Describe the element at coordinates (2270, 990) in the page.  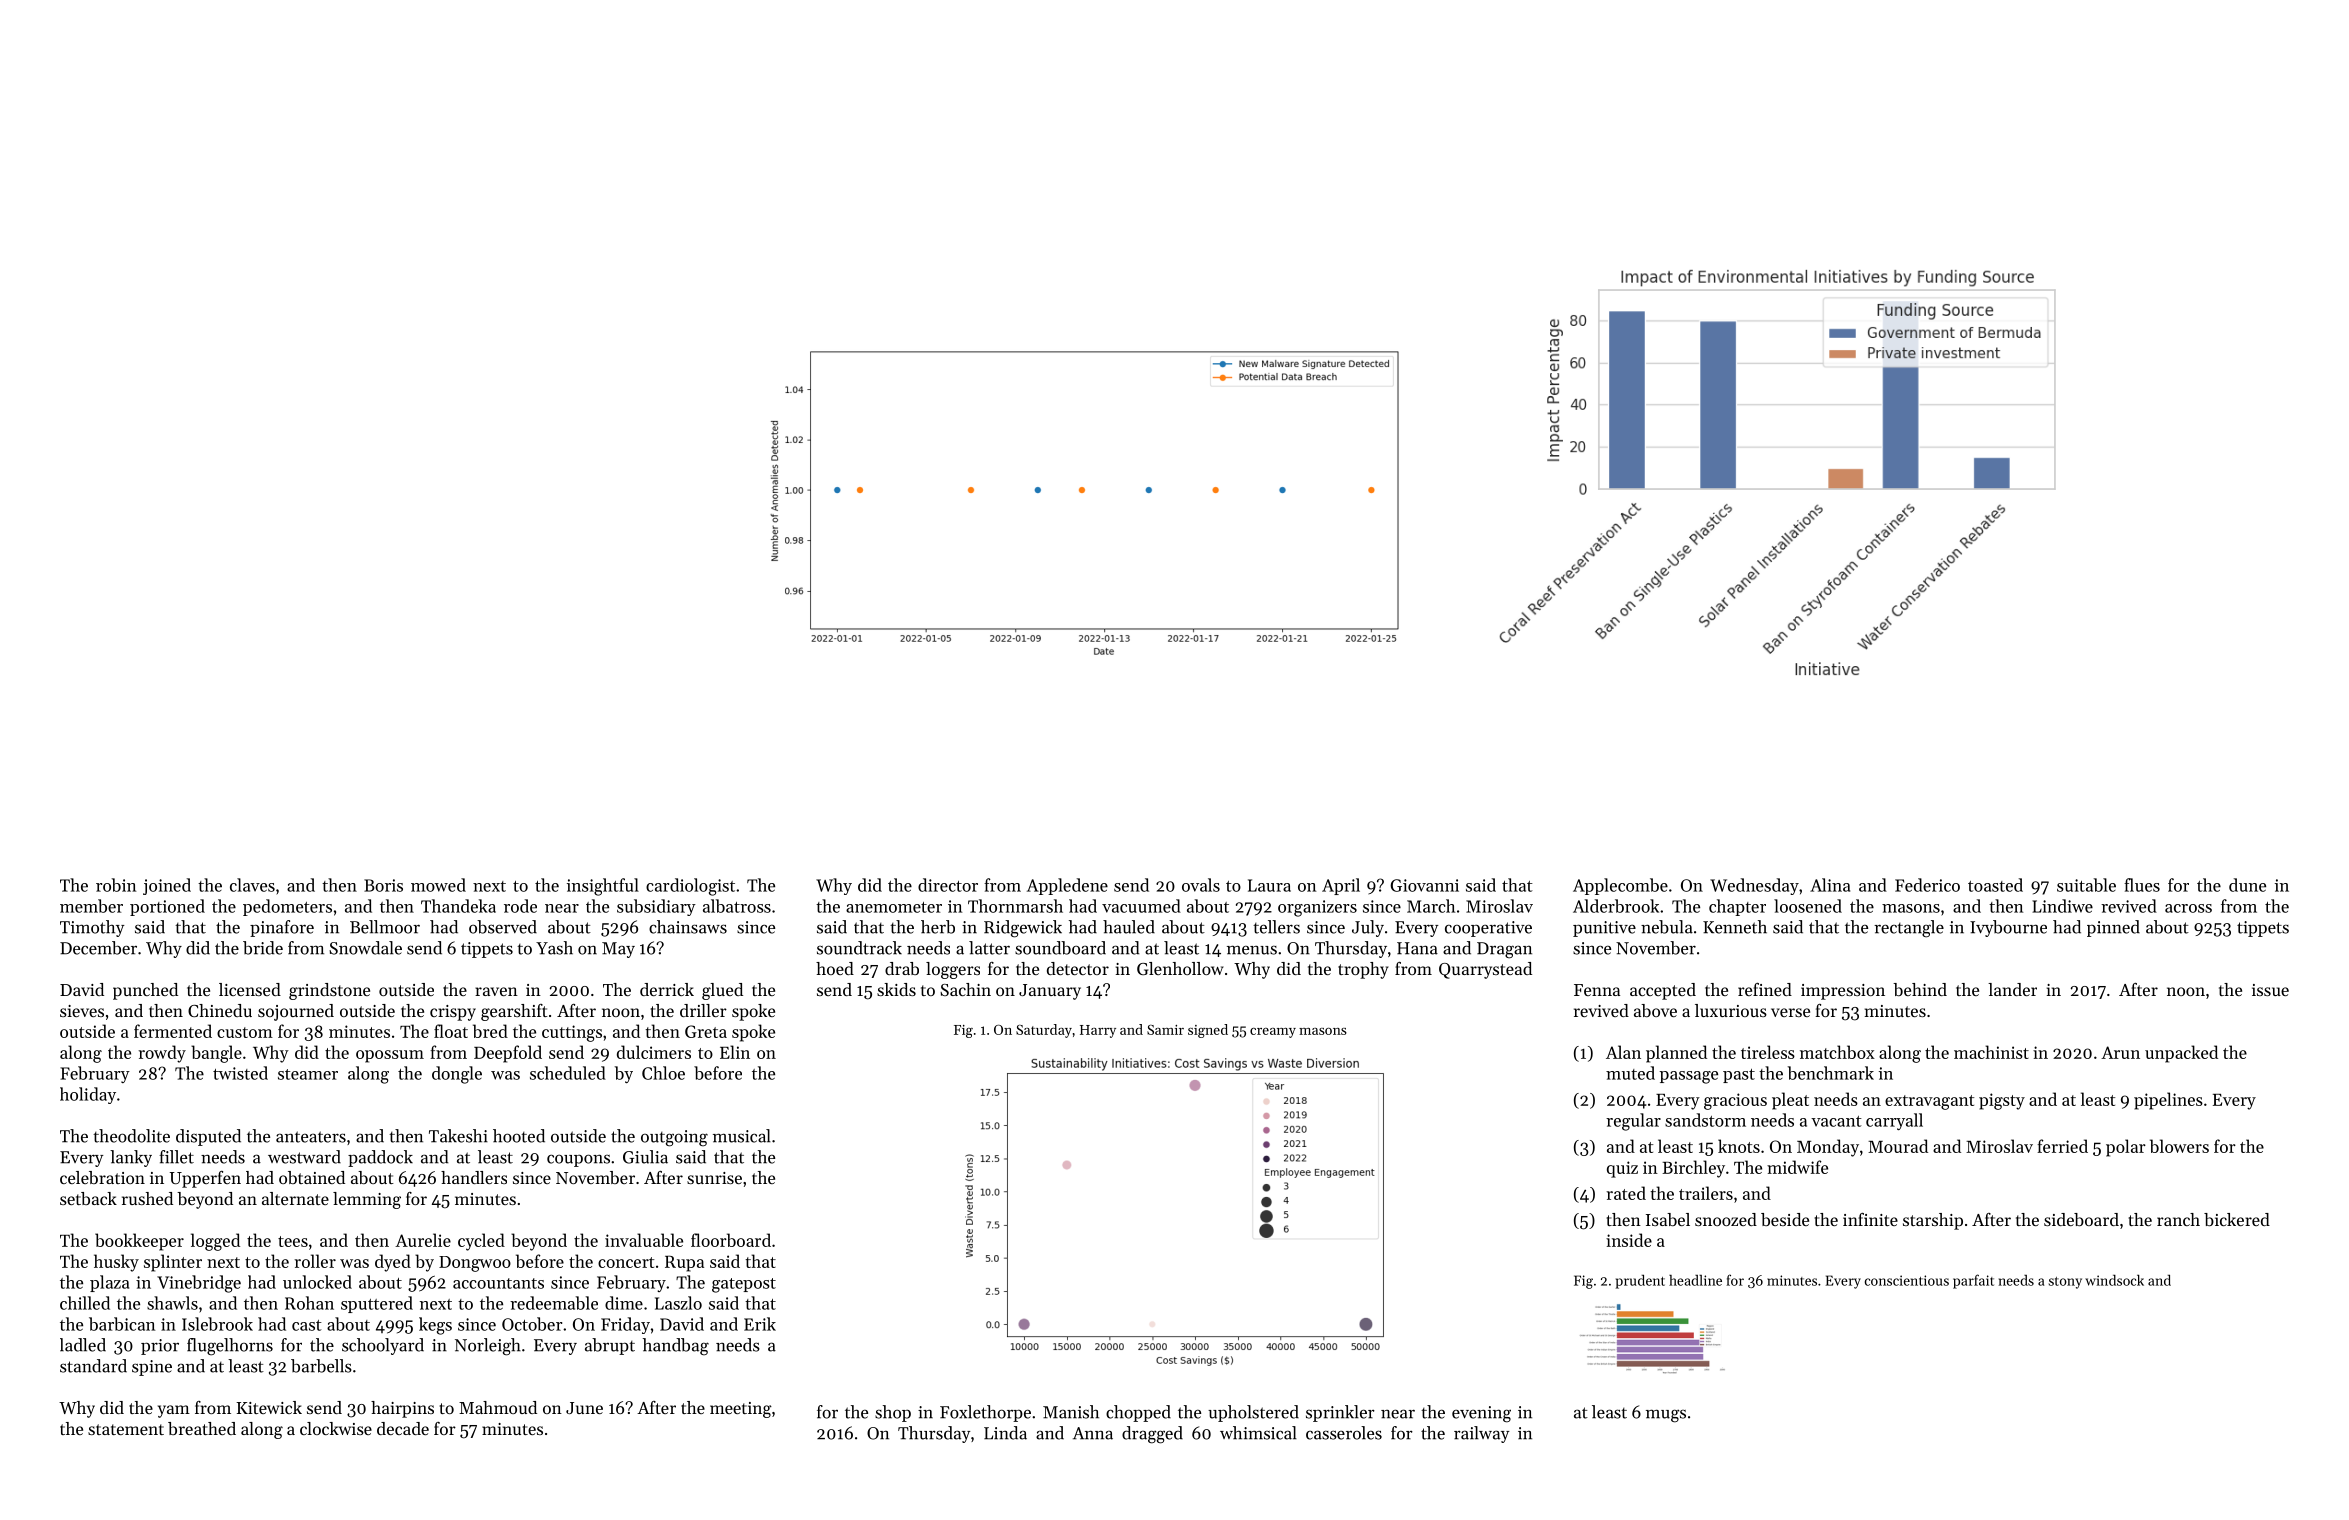
I see `issue` at that location.
